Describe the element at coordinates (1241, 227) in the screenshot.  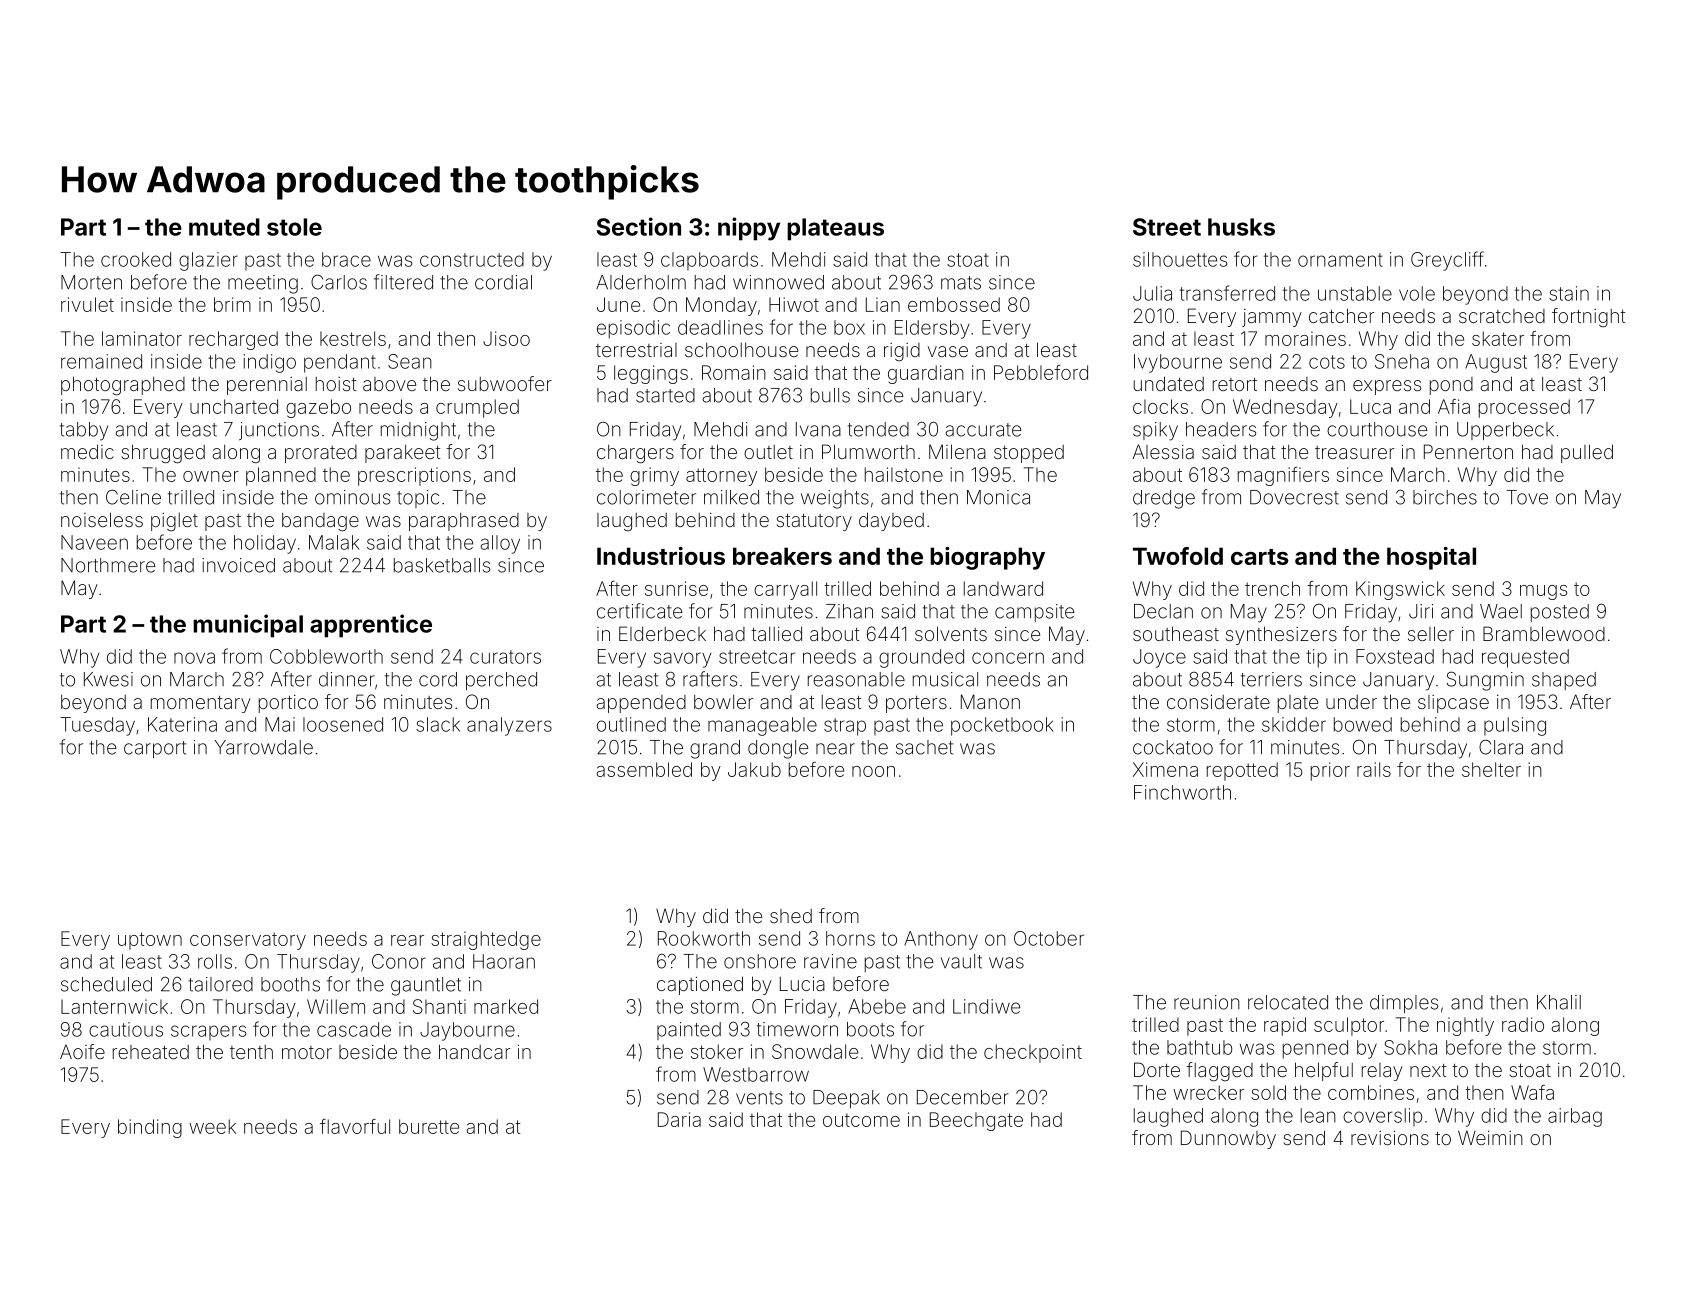
I see `husks` at that location.
